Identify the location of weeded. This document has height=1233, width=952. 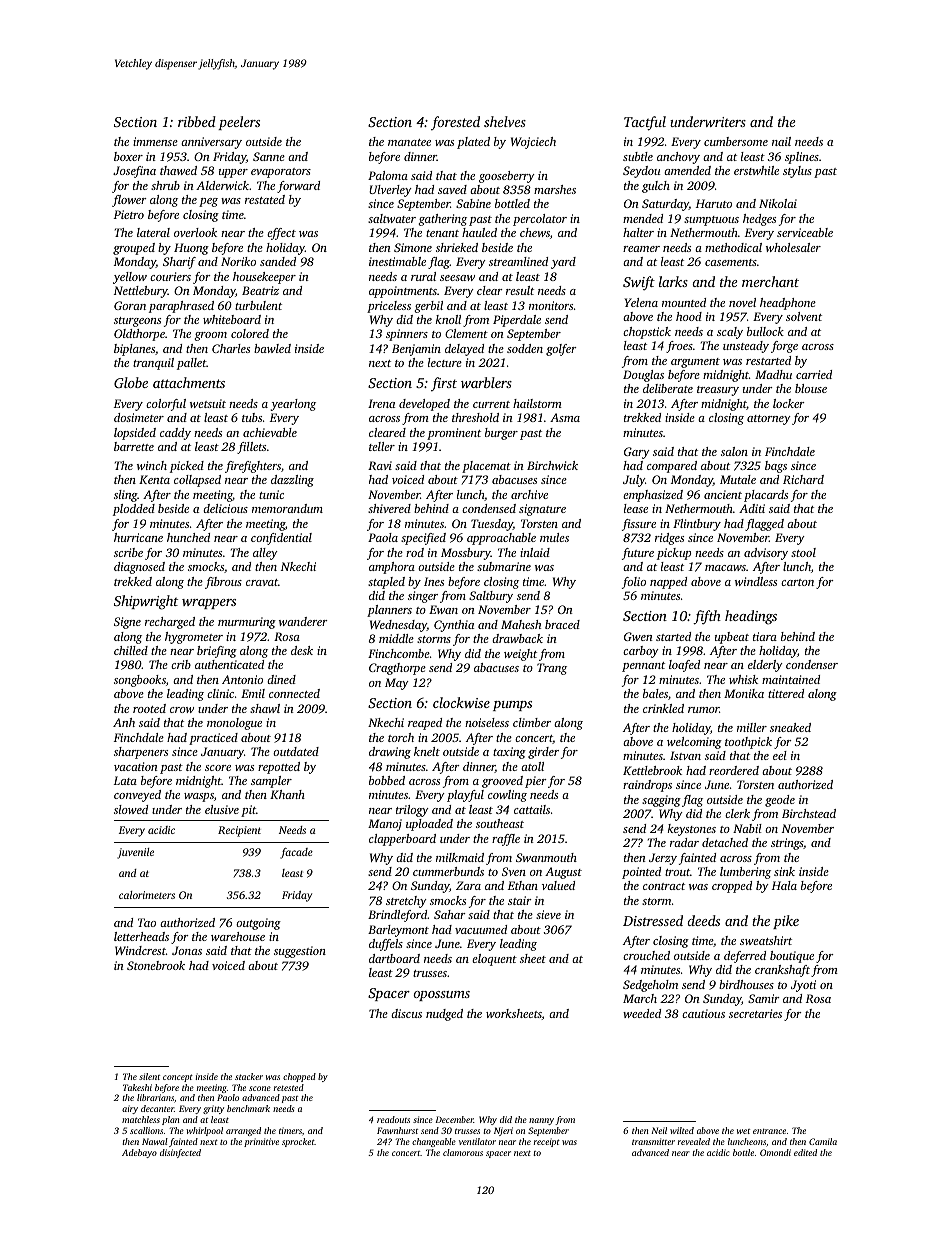
(642, 1013).
